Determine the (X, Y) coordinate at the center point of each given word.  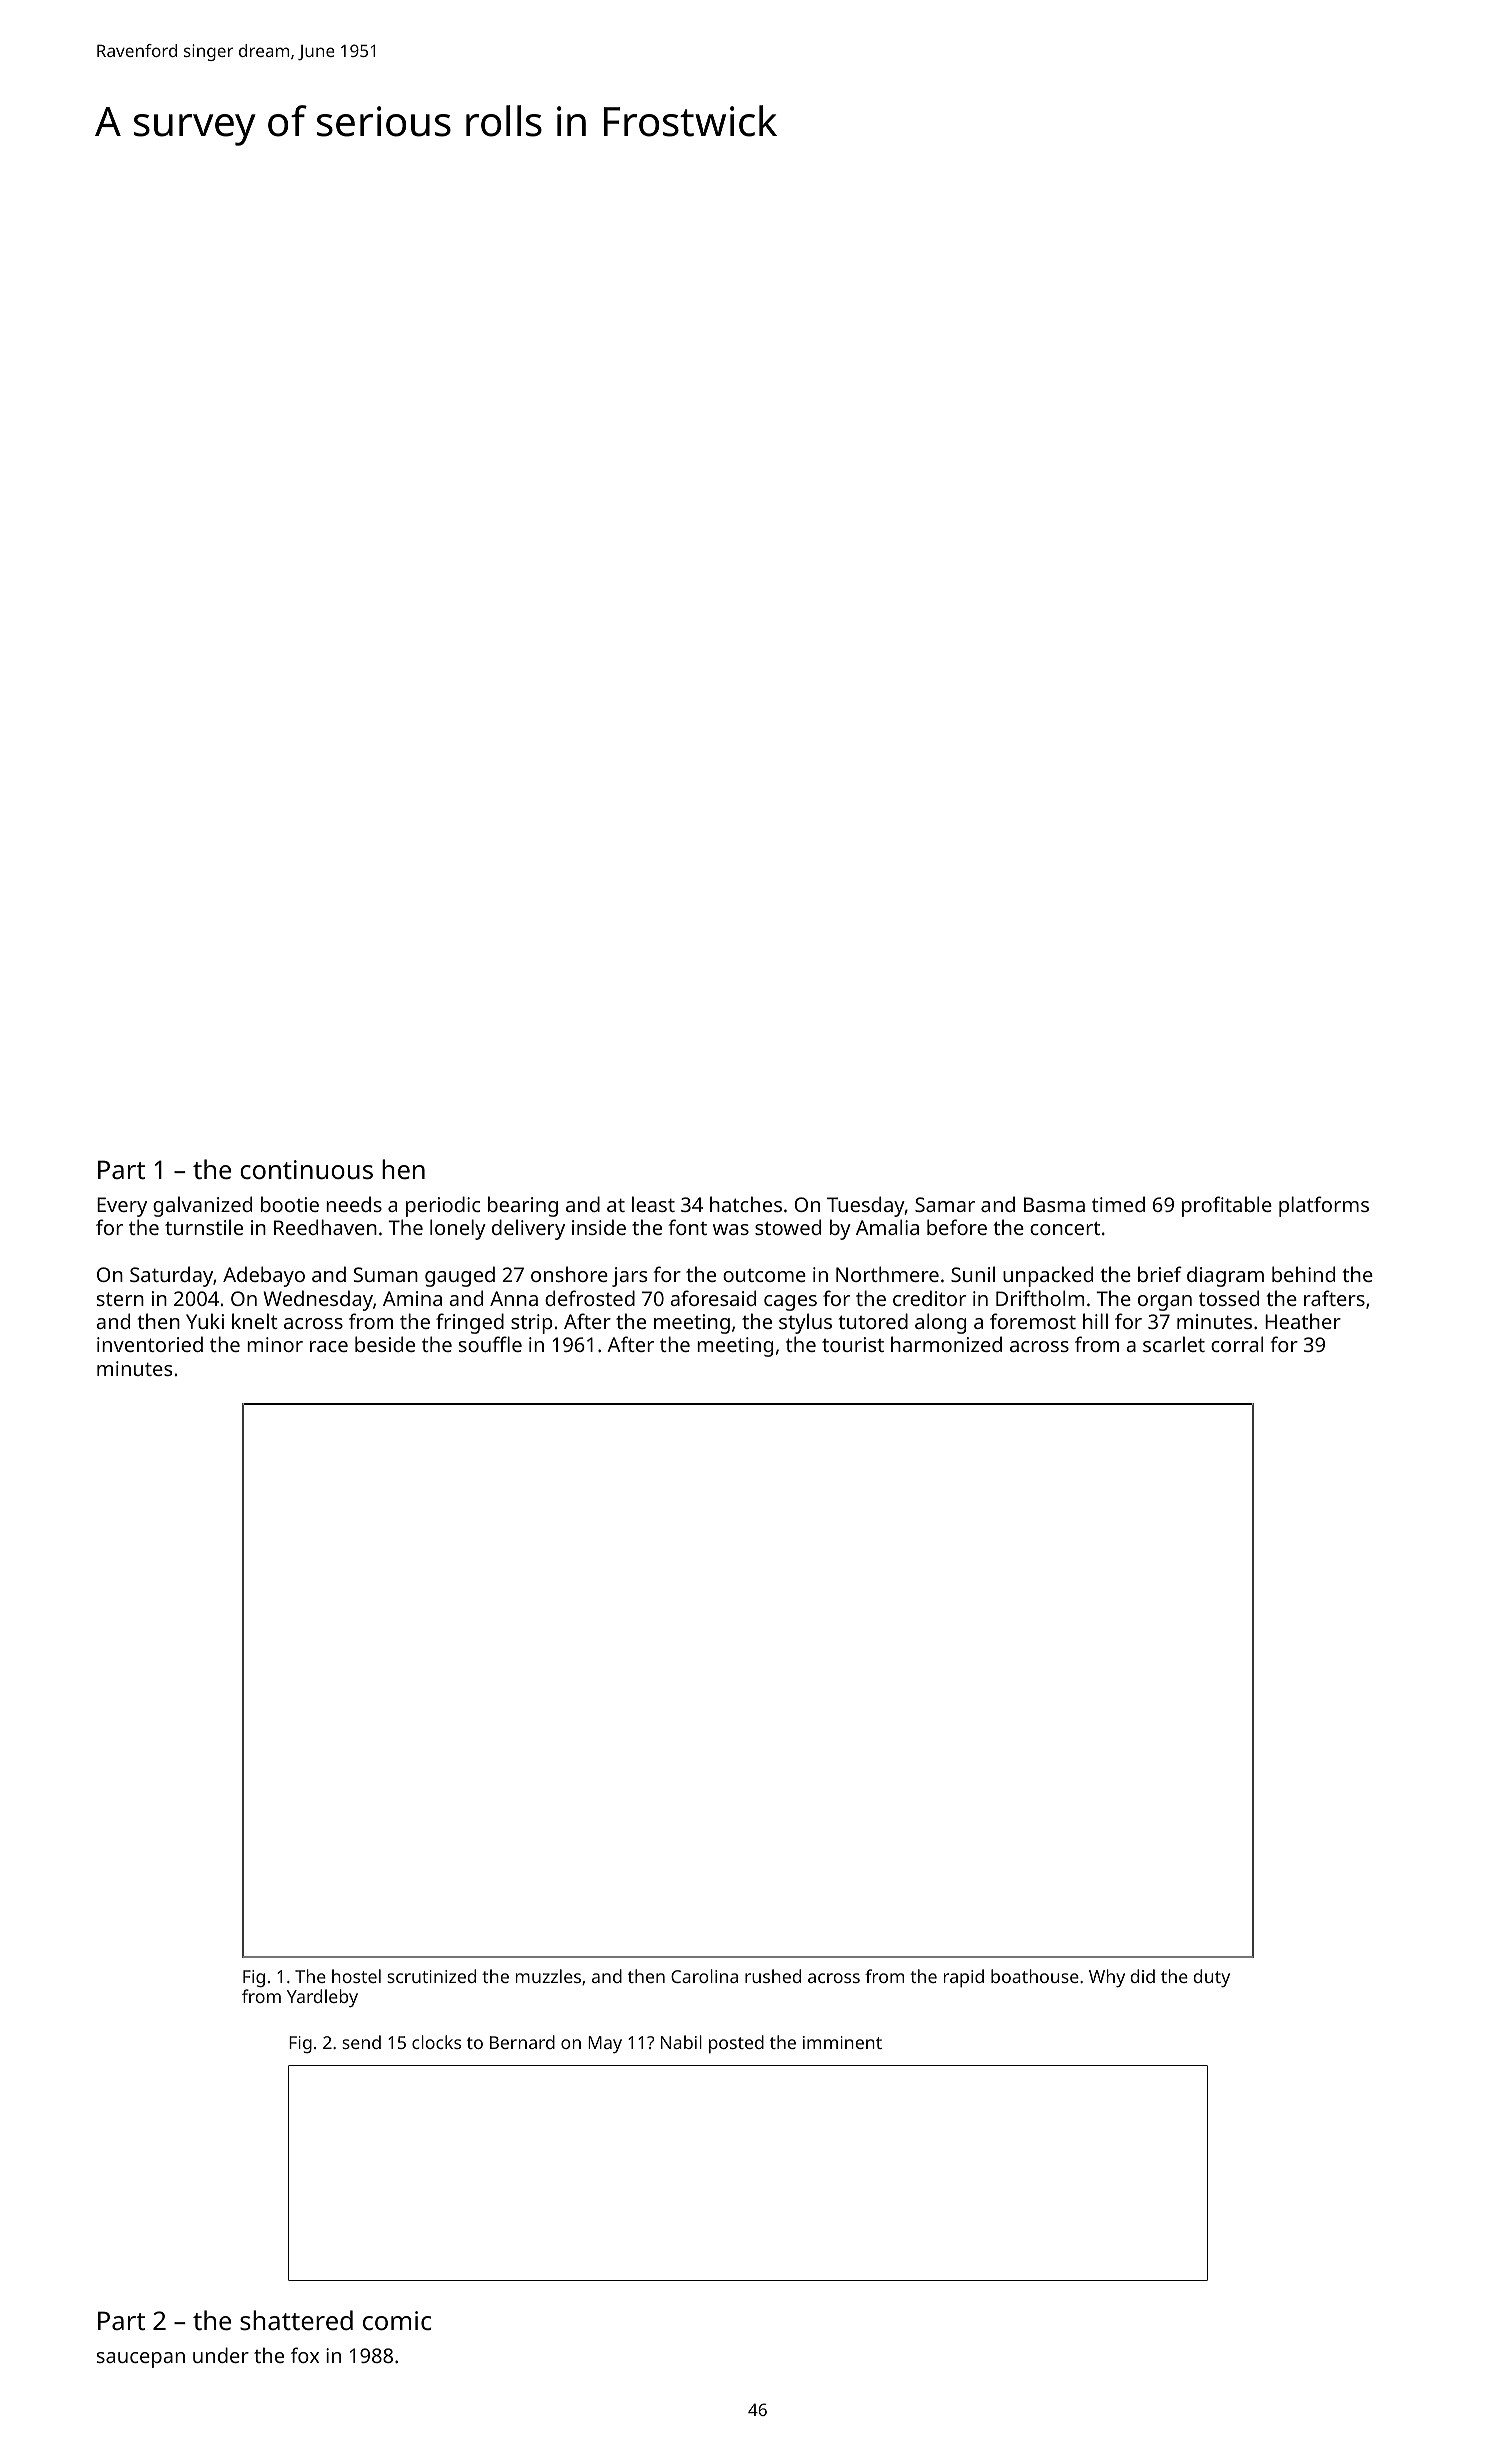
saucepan (141, 2360)
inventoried (150, 1344)
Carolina (704, 1976)
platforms (1324, 1206)
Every (122, 1207)
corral (1237, 1344)
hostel (356, 1976)
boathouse (1035, 1976)
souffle (490, 1344)
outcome (764, 1275)
